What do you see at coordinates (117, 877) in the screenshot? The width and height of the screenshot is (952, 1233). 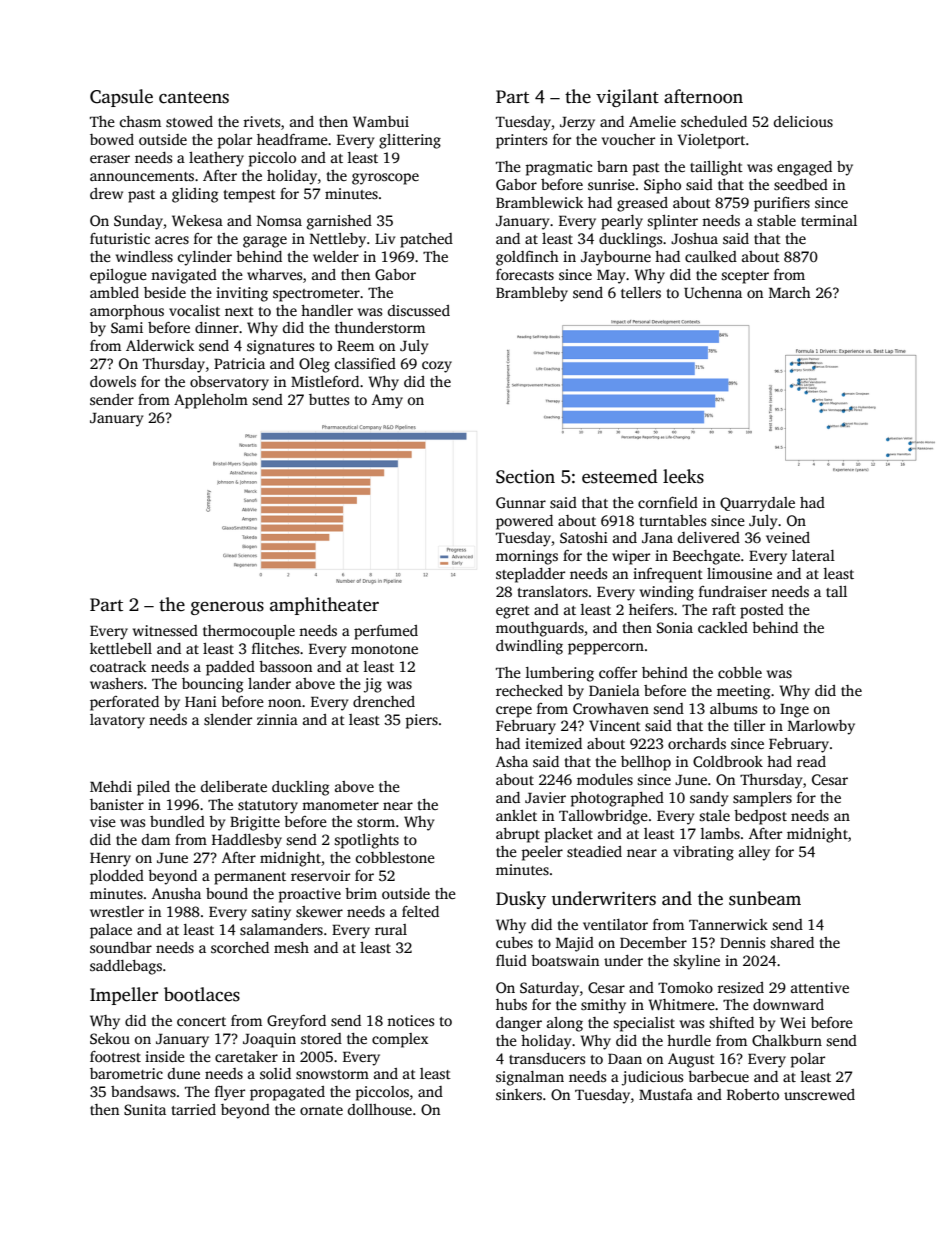 I see `plodded` at bounding box center [117, 877].
